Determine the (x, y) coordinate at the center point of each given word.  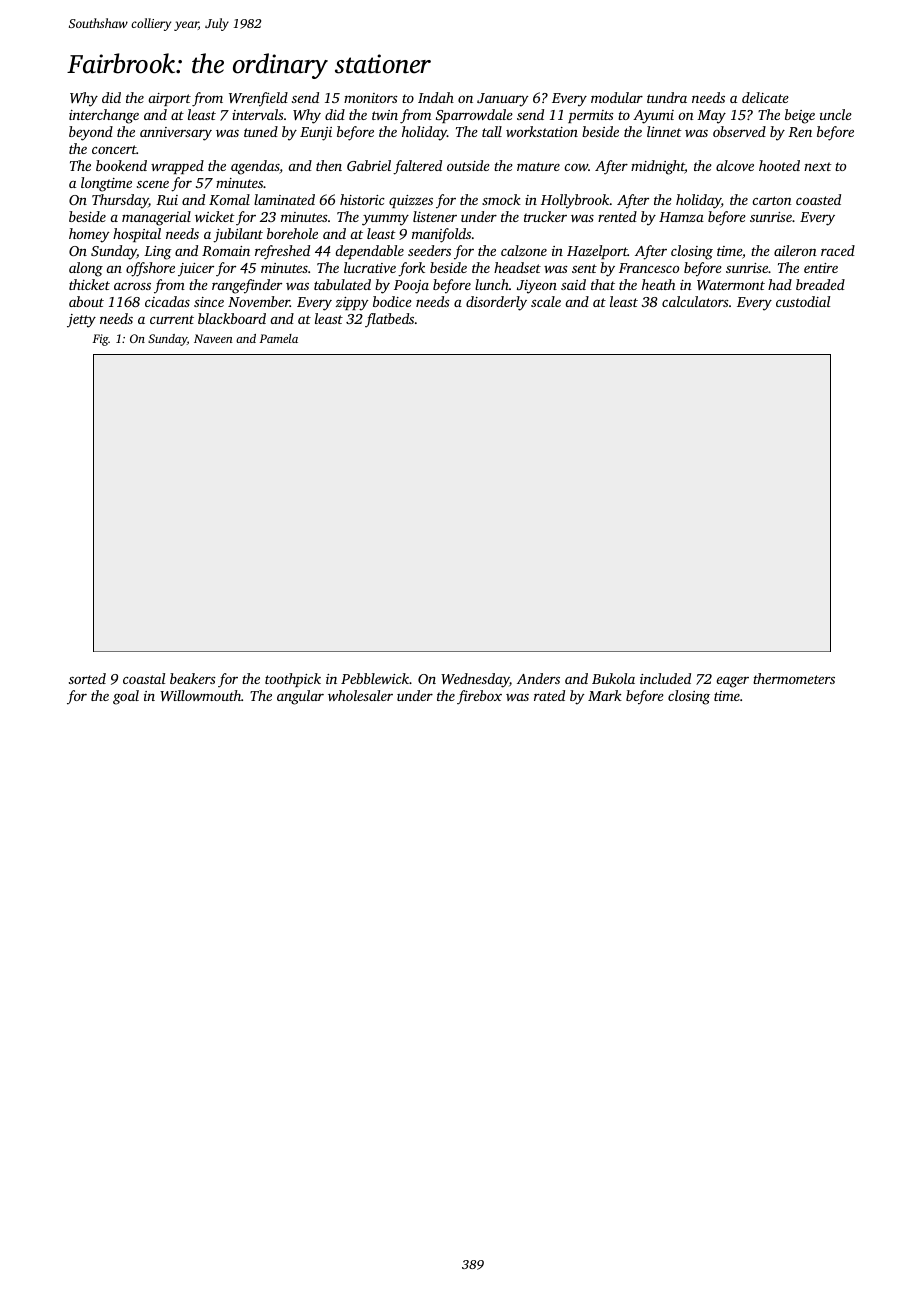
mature (538, 166)
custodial (803, 301)
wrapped (177, 167)
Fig (101, 340)
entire (821, 268)
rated (549, 695)
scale (546, 301)
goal (126, 697)
